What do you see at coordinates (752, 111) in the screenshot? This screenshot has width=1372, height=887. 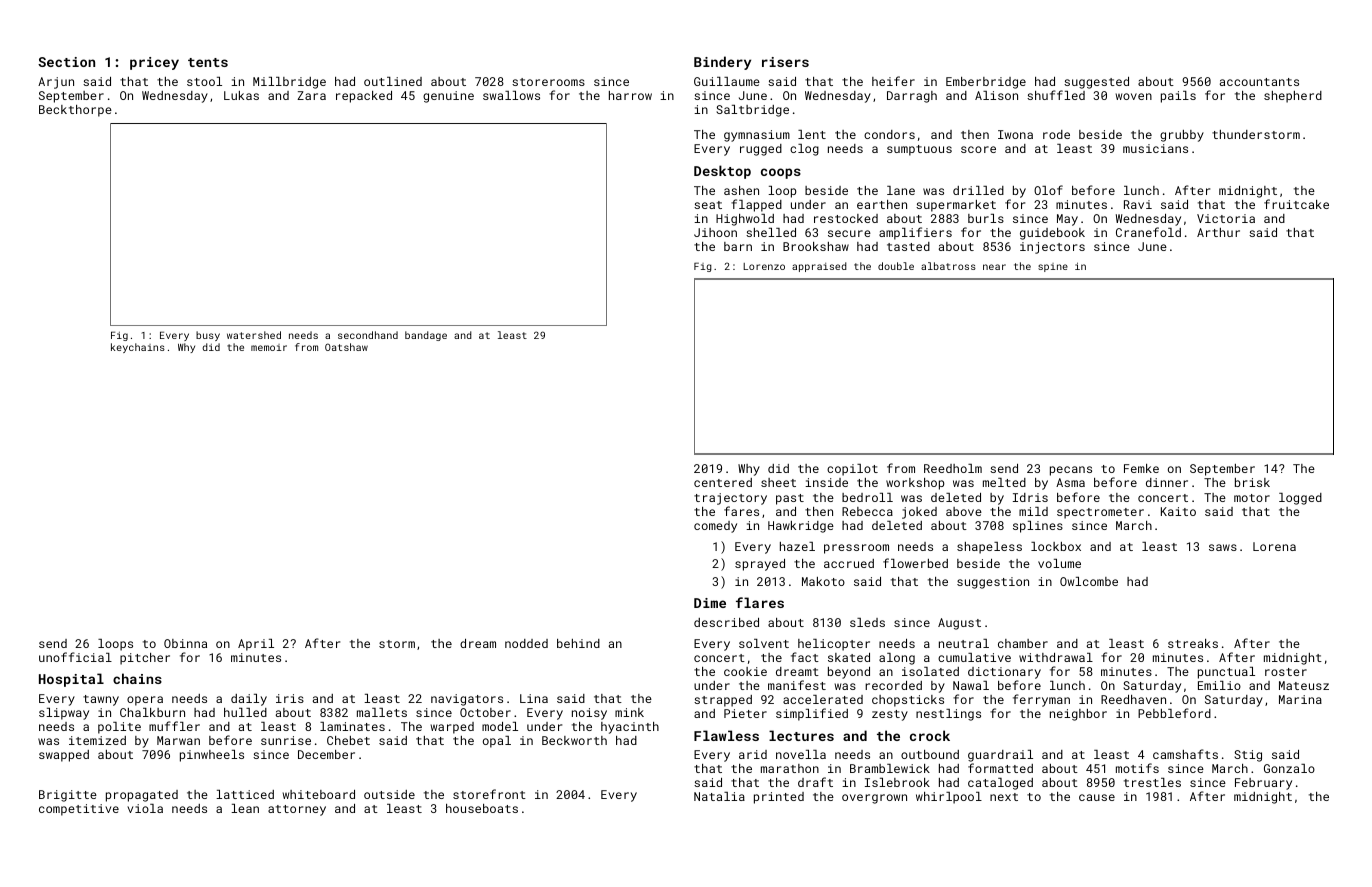 I see `Saltbridge` at bounding box center [752, 111].
